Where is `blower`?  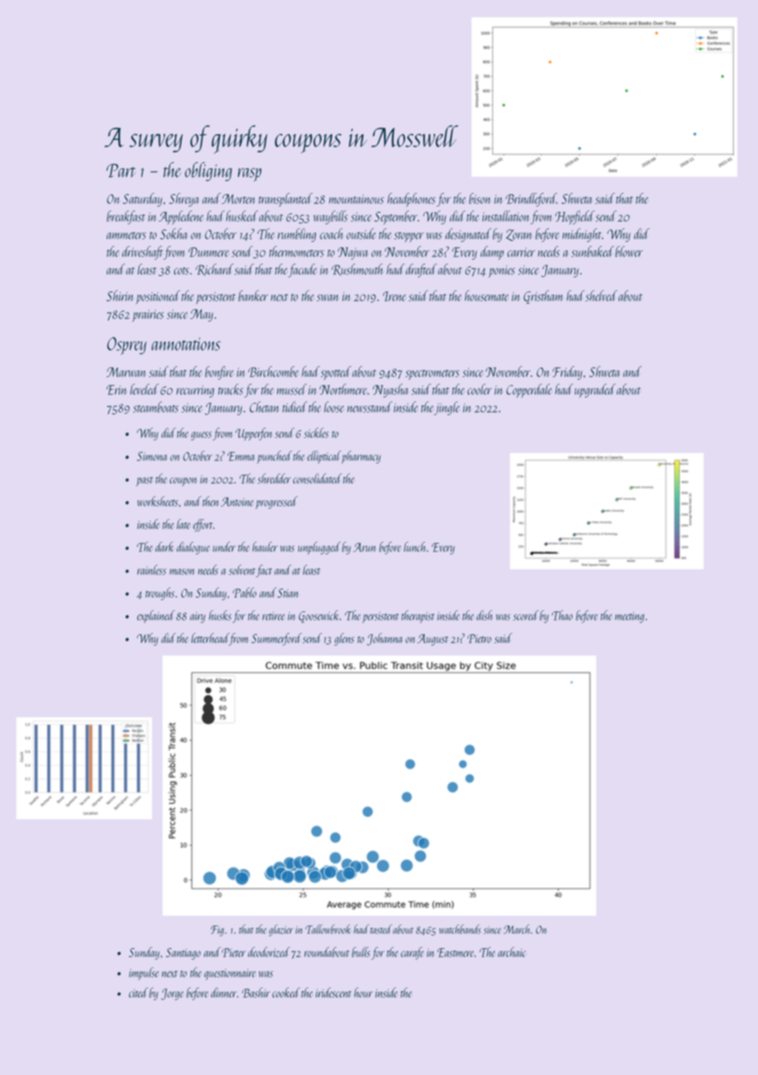
blower is located at coordinates (629, 251).
